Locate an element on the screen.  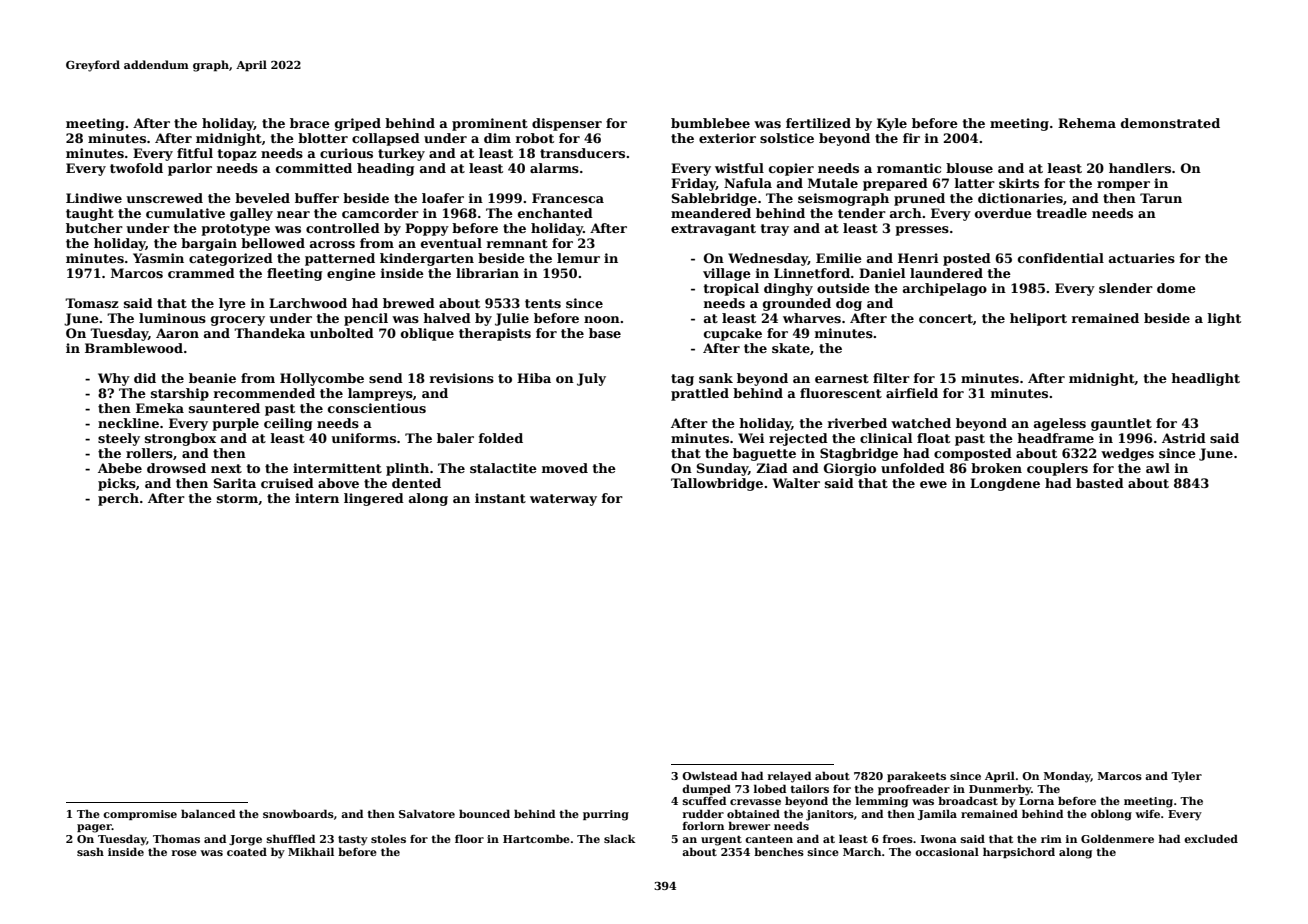
July is located at coordinates (591, 379).
